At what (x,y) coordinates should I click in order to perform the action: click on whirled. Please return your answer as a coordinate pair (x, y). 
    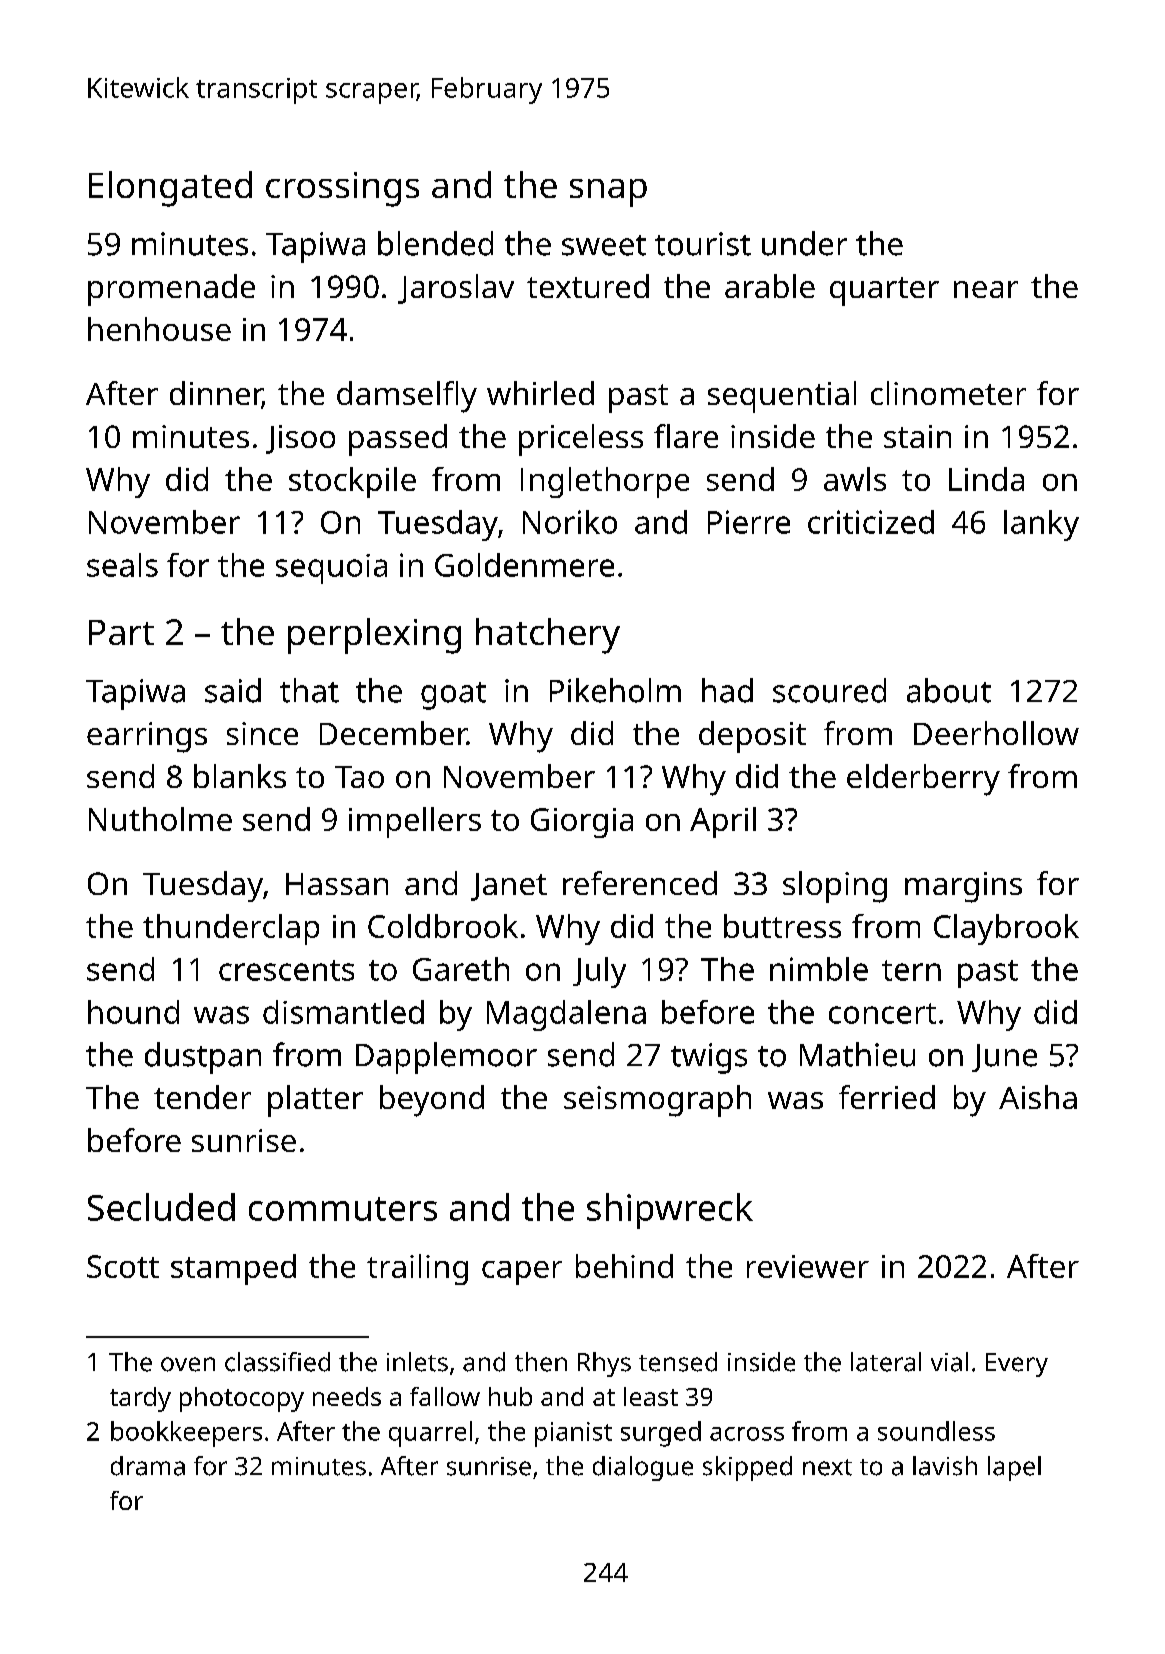
    Looking at the image, I should click on (540, 393).
